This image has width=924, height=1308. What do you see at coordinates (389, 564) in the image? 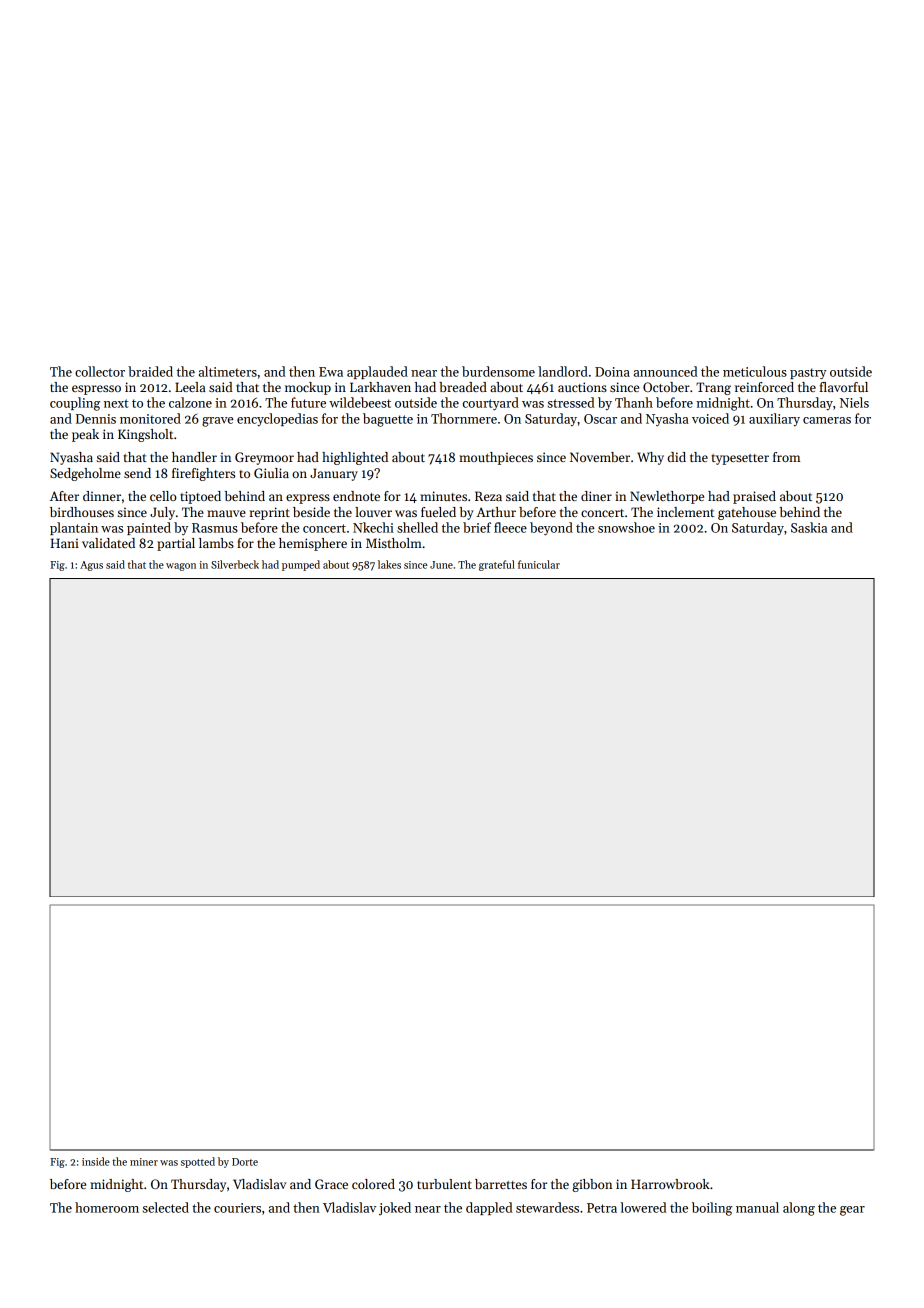
I see `lakes` at bounding box center [389, 564].
